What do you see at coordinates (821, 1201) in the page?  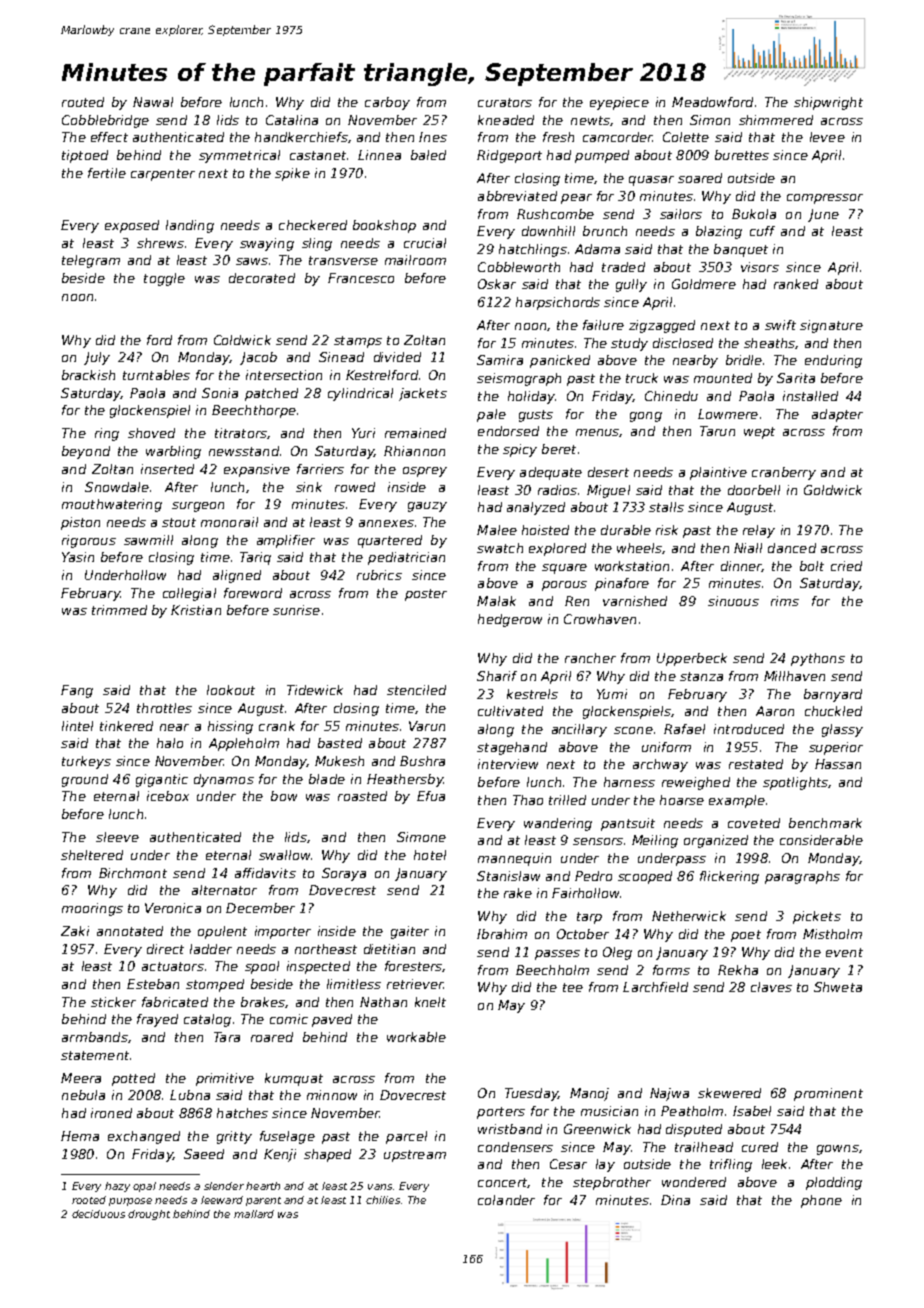 I see `phone` at bounding box center [821, 1201].
